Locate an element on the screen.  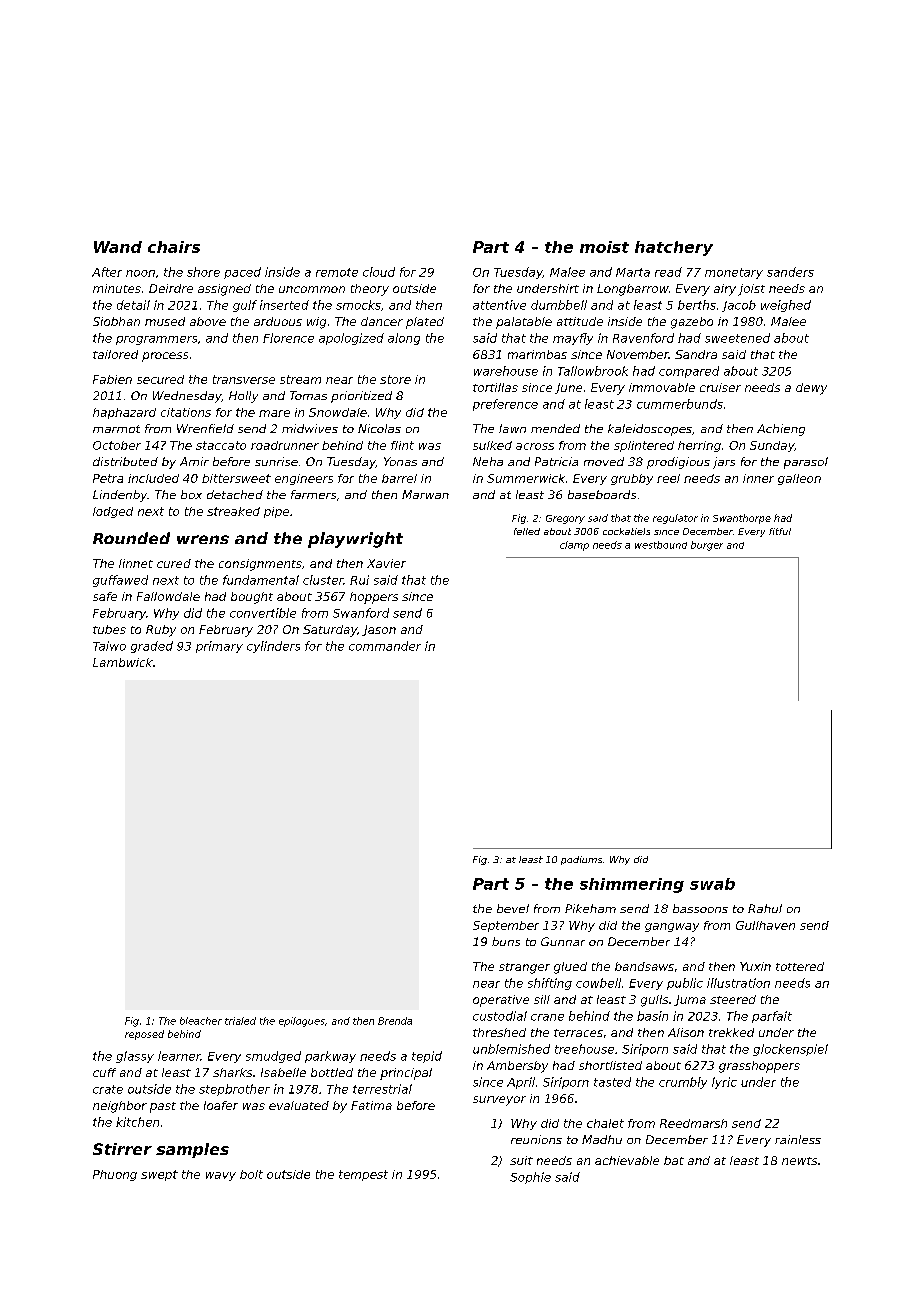
bolt is located at coordinates (251, 1174).
